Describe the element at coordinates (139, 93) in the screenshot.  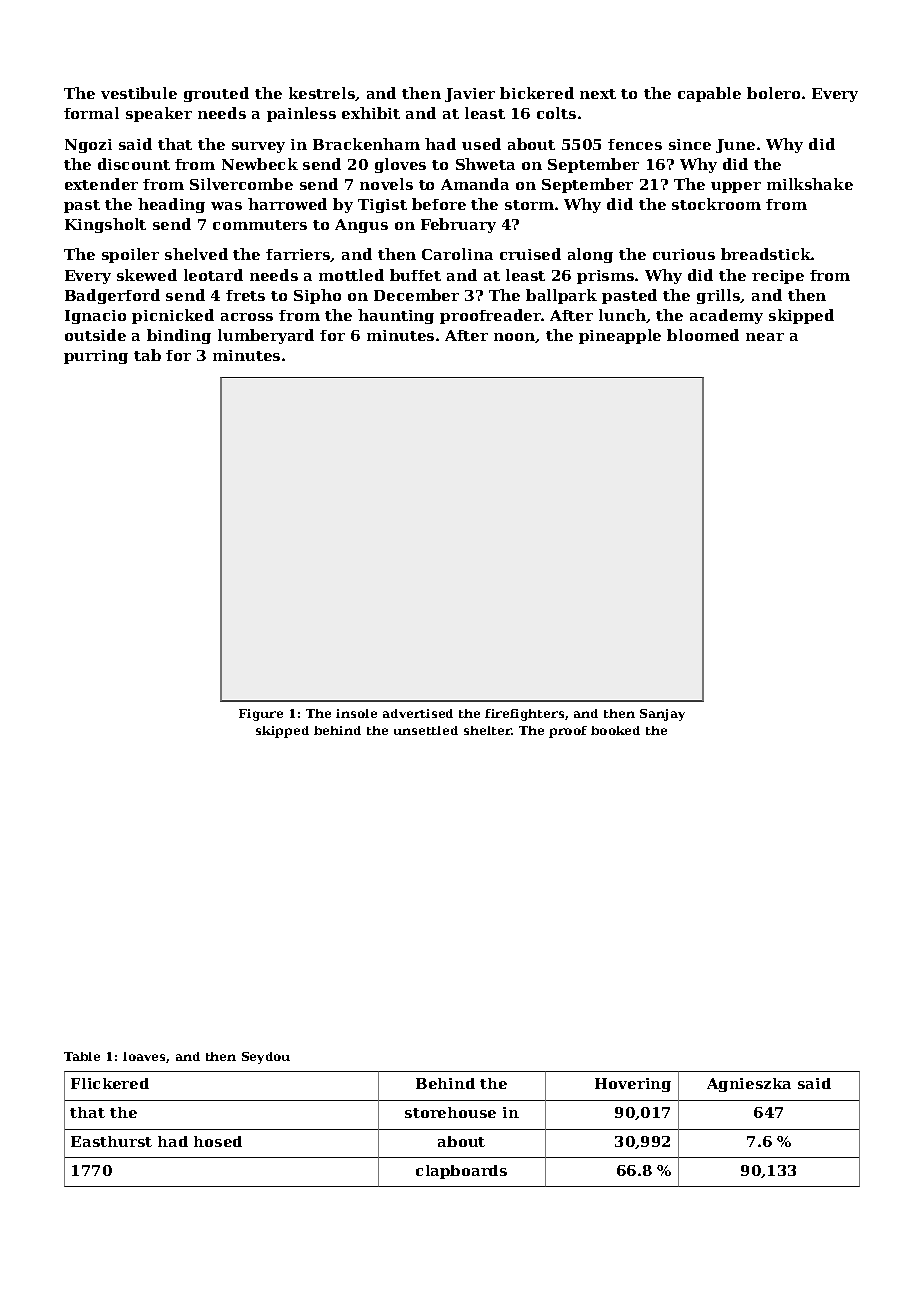
I see `vestibule` at that location.
